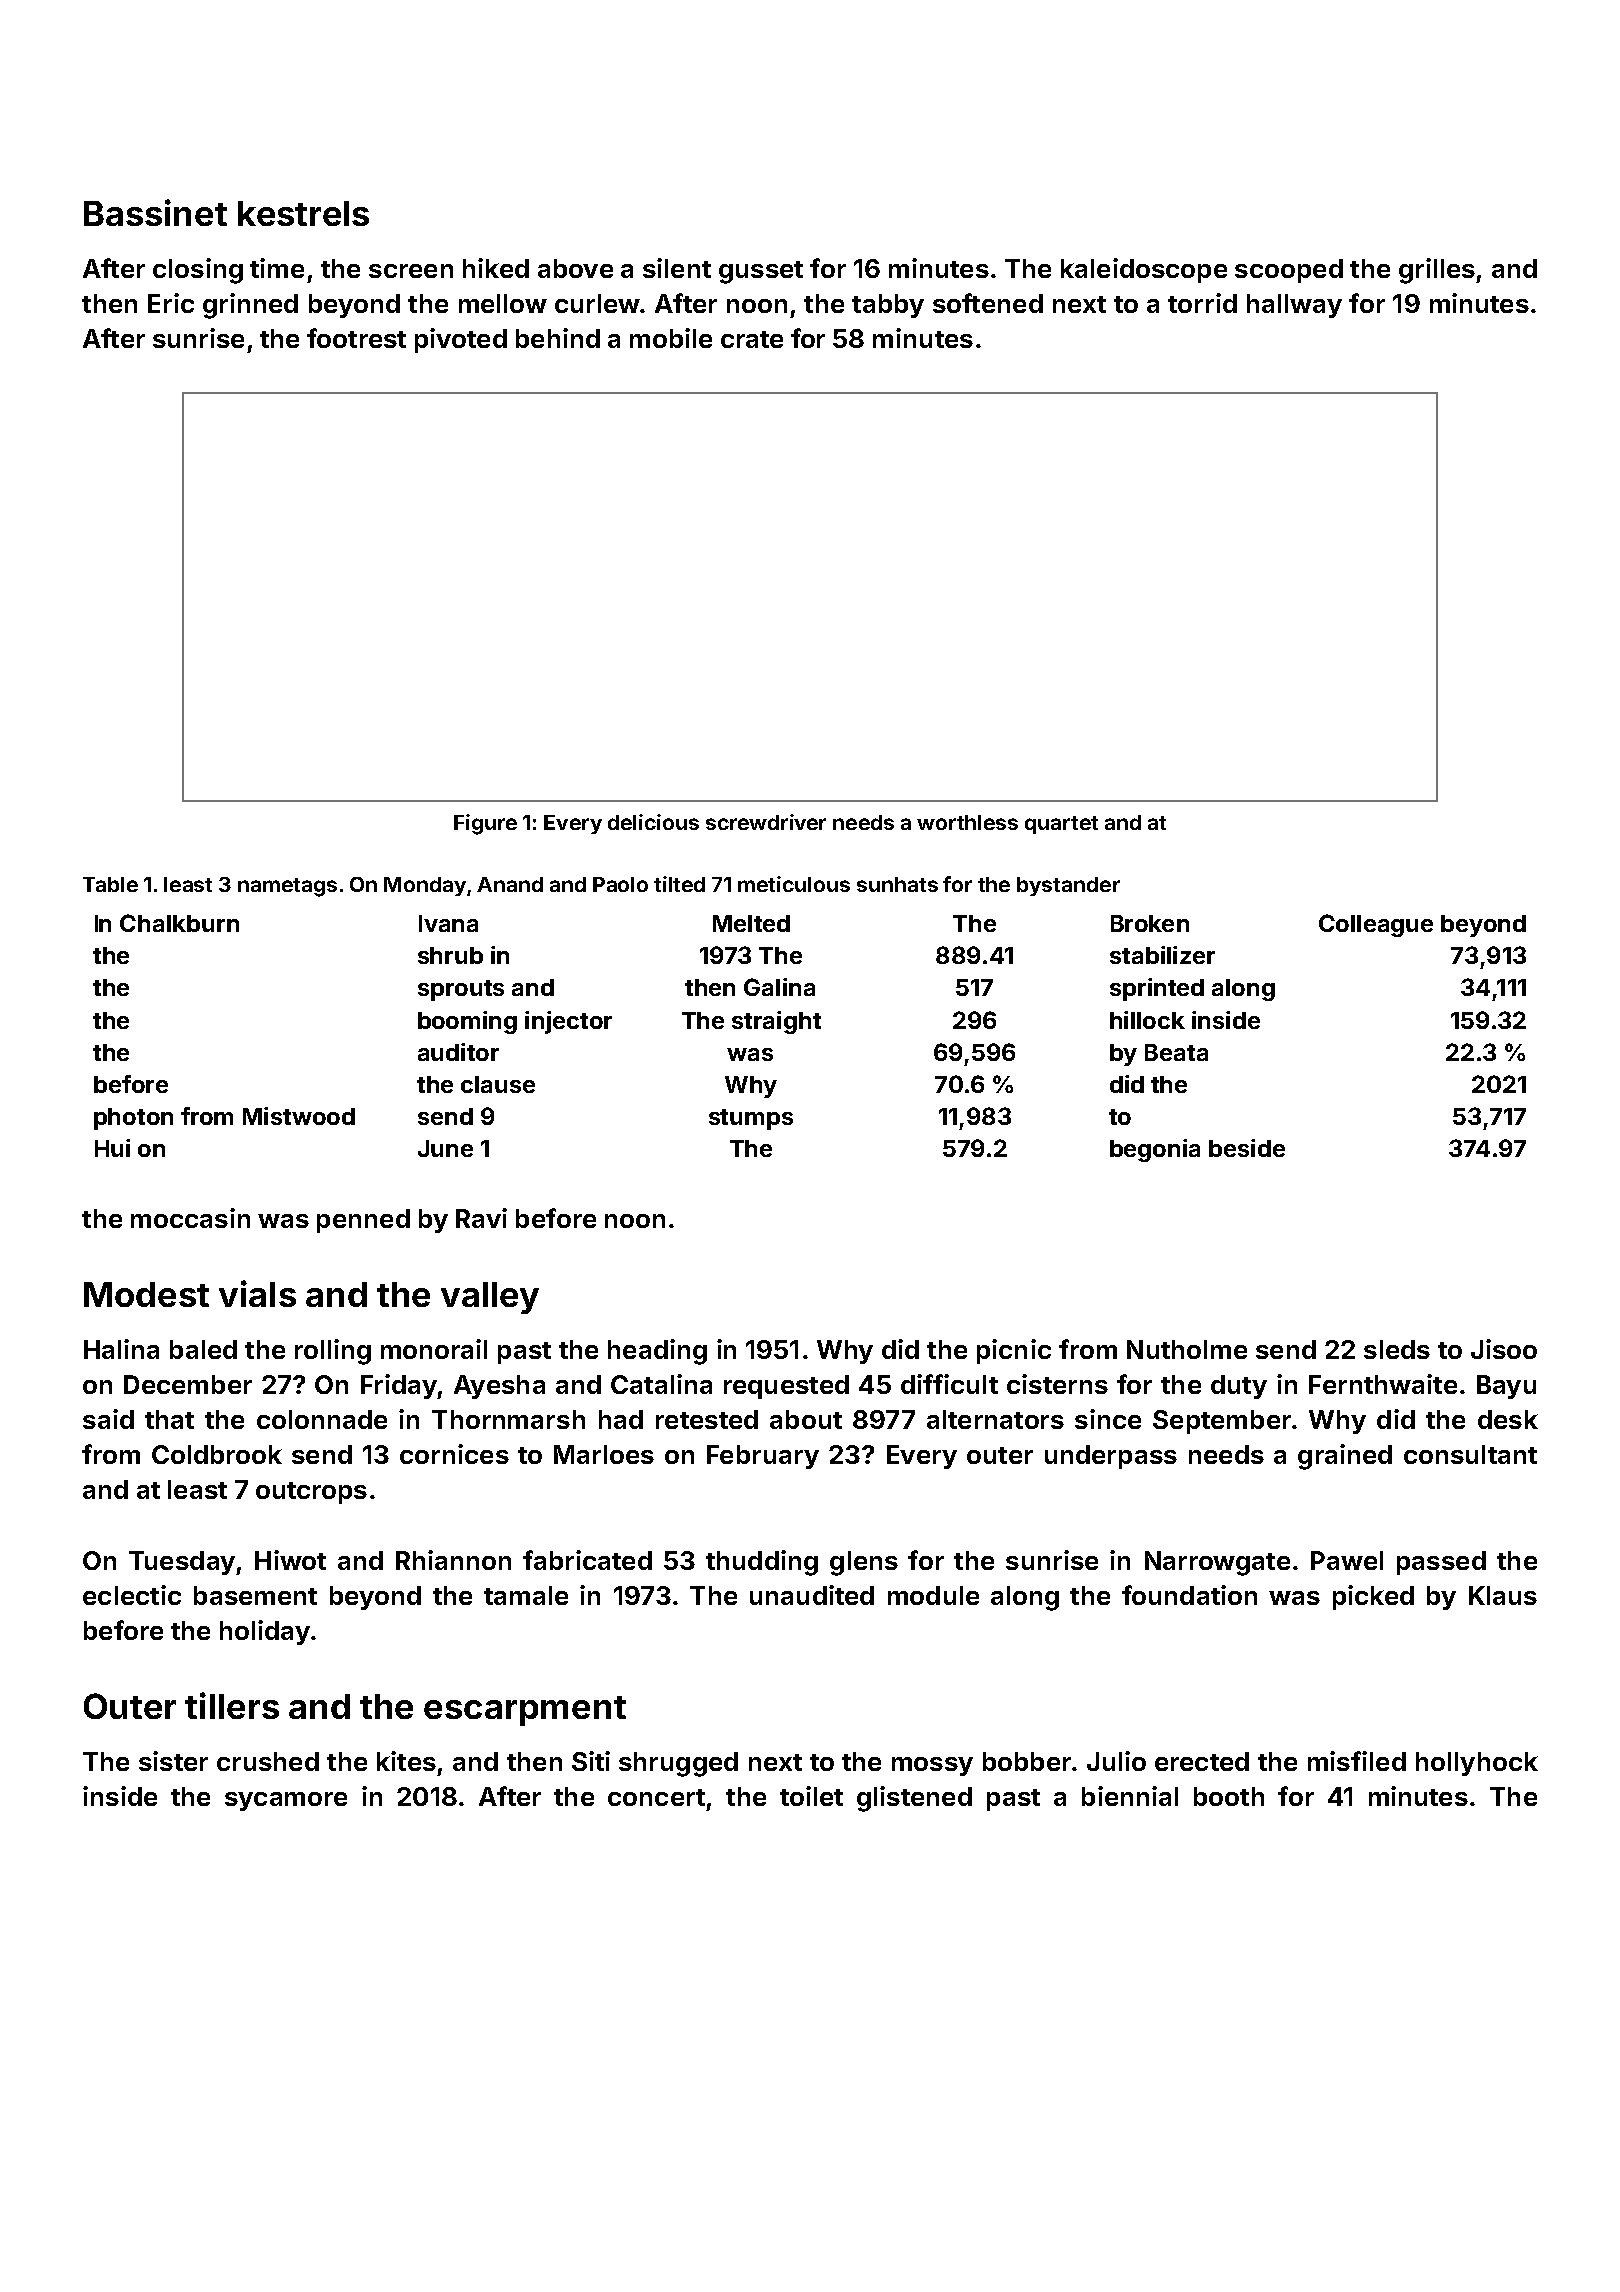  What do you see at coordinates (1289, 271) in the page?
I see `scooped` at bounding box center [1289, 271].
